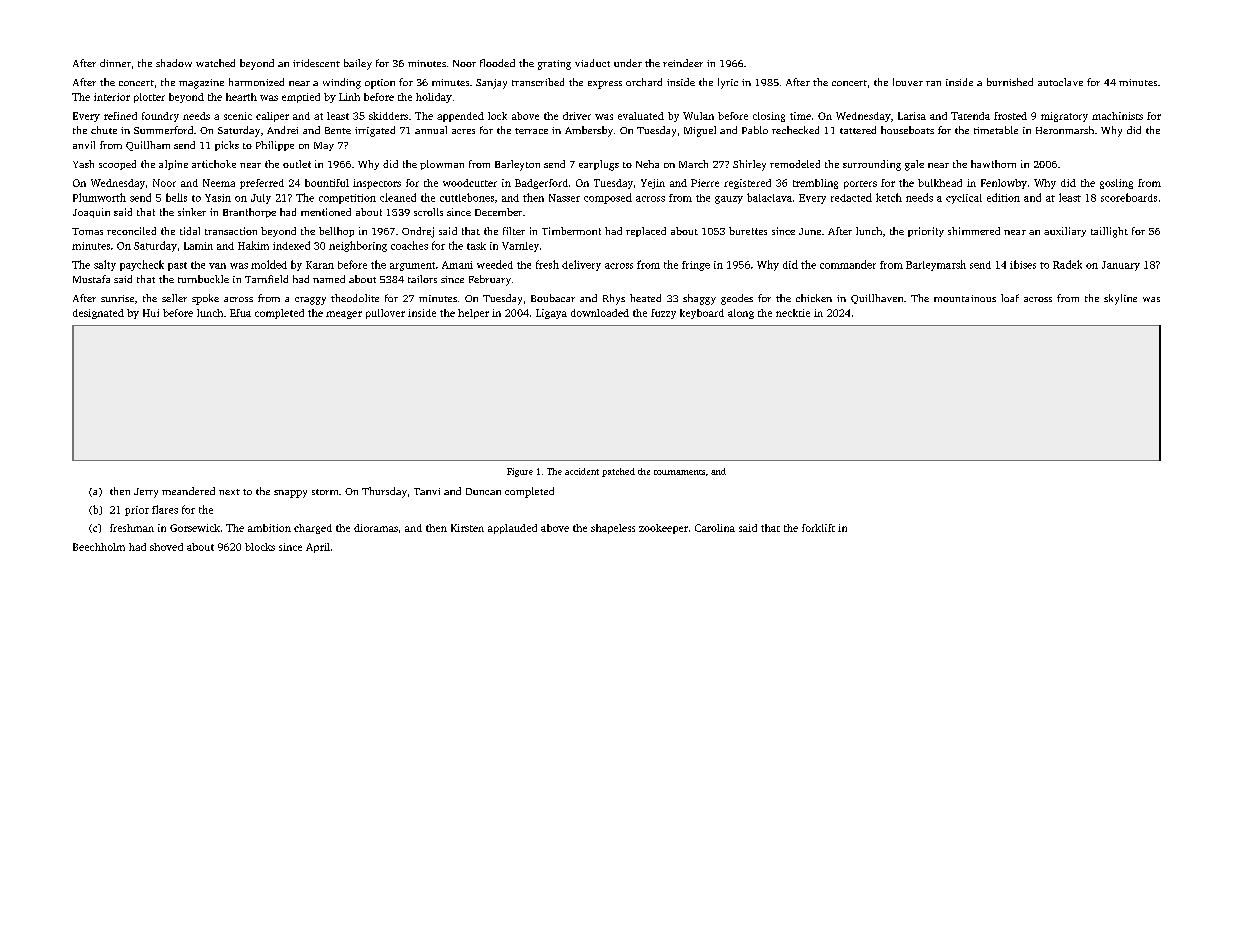 Image resolution: width=1233 pixels, height=952 pixels. What do you see at coordinates (214, 164) in the image?
I see `artichoke` at bounding box center [214, 164].
